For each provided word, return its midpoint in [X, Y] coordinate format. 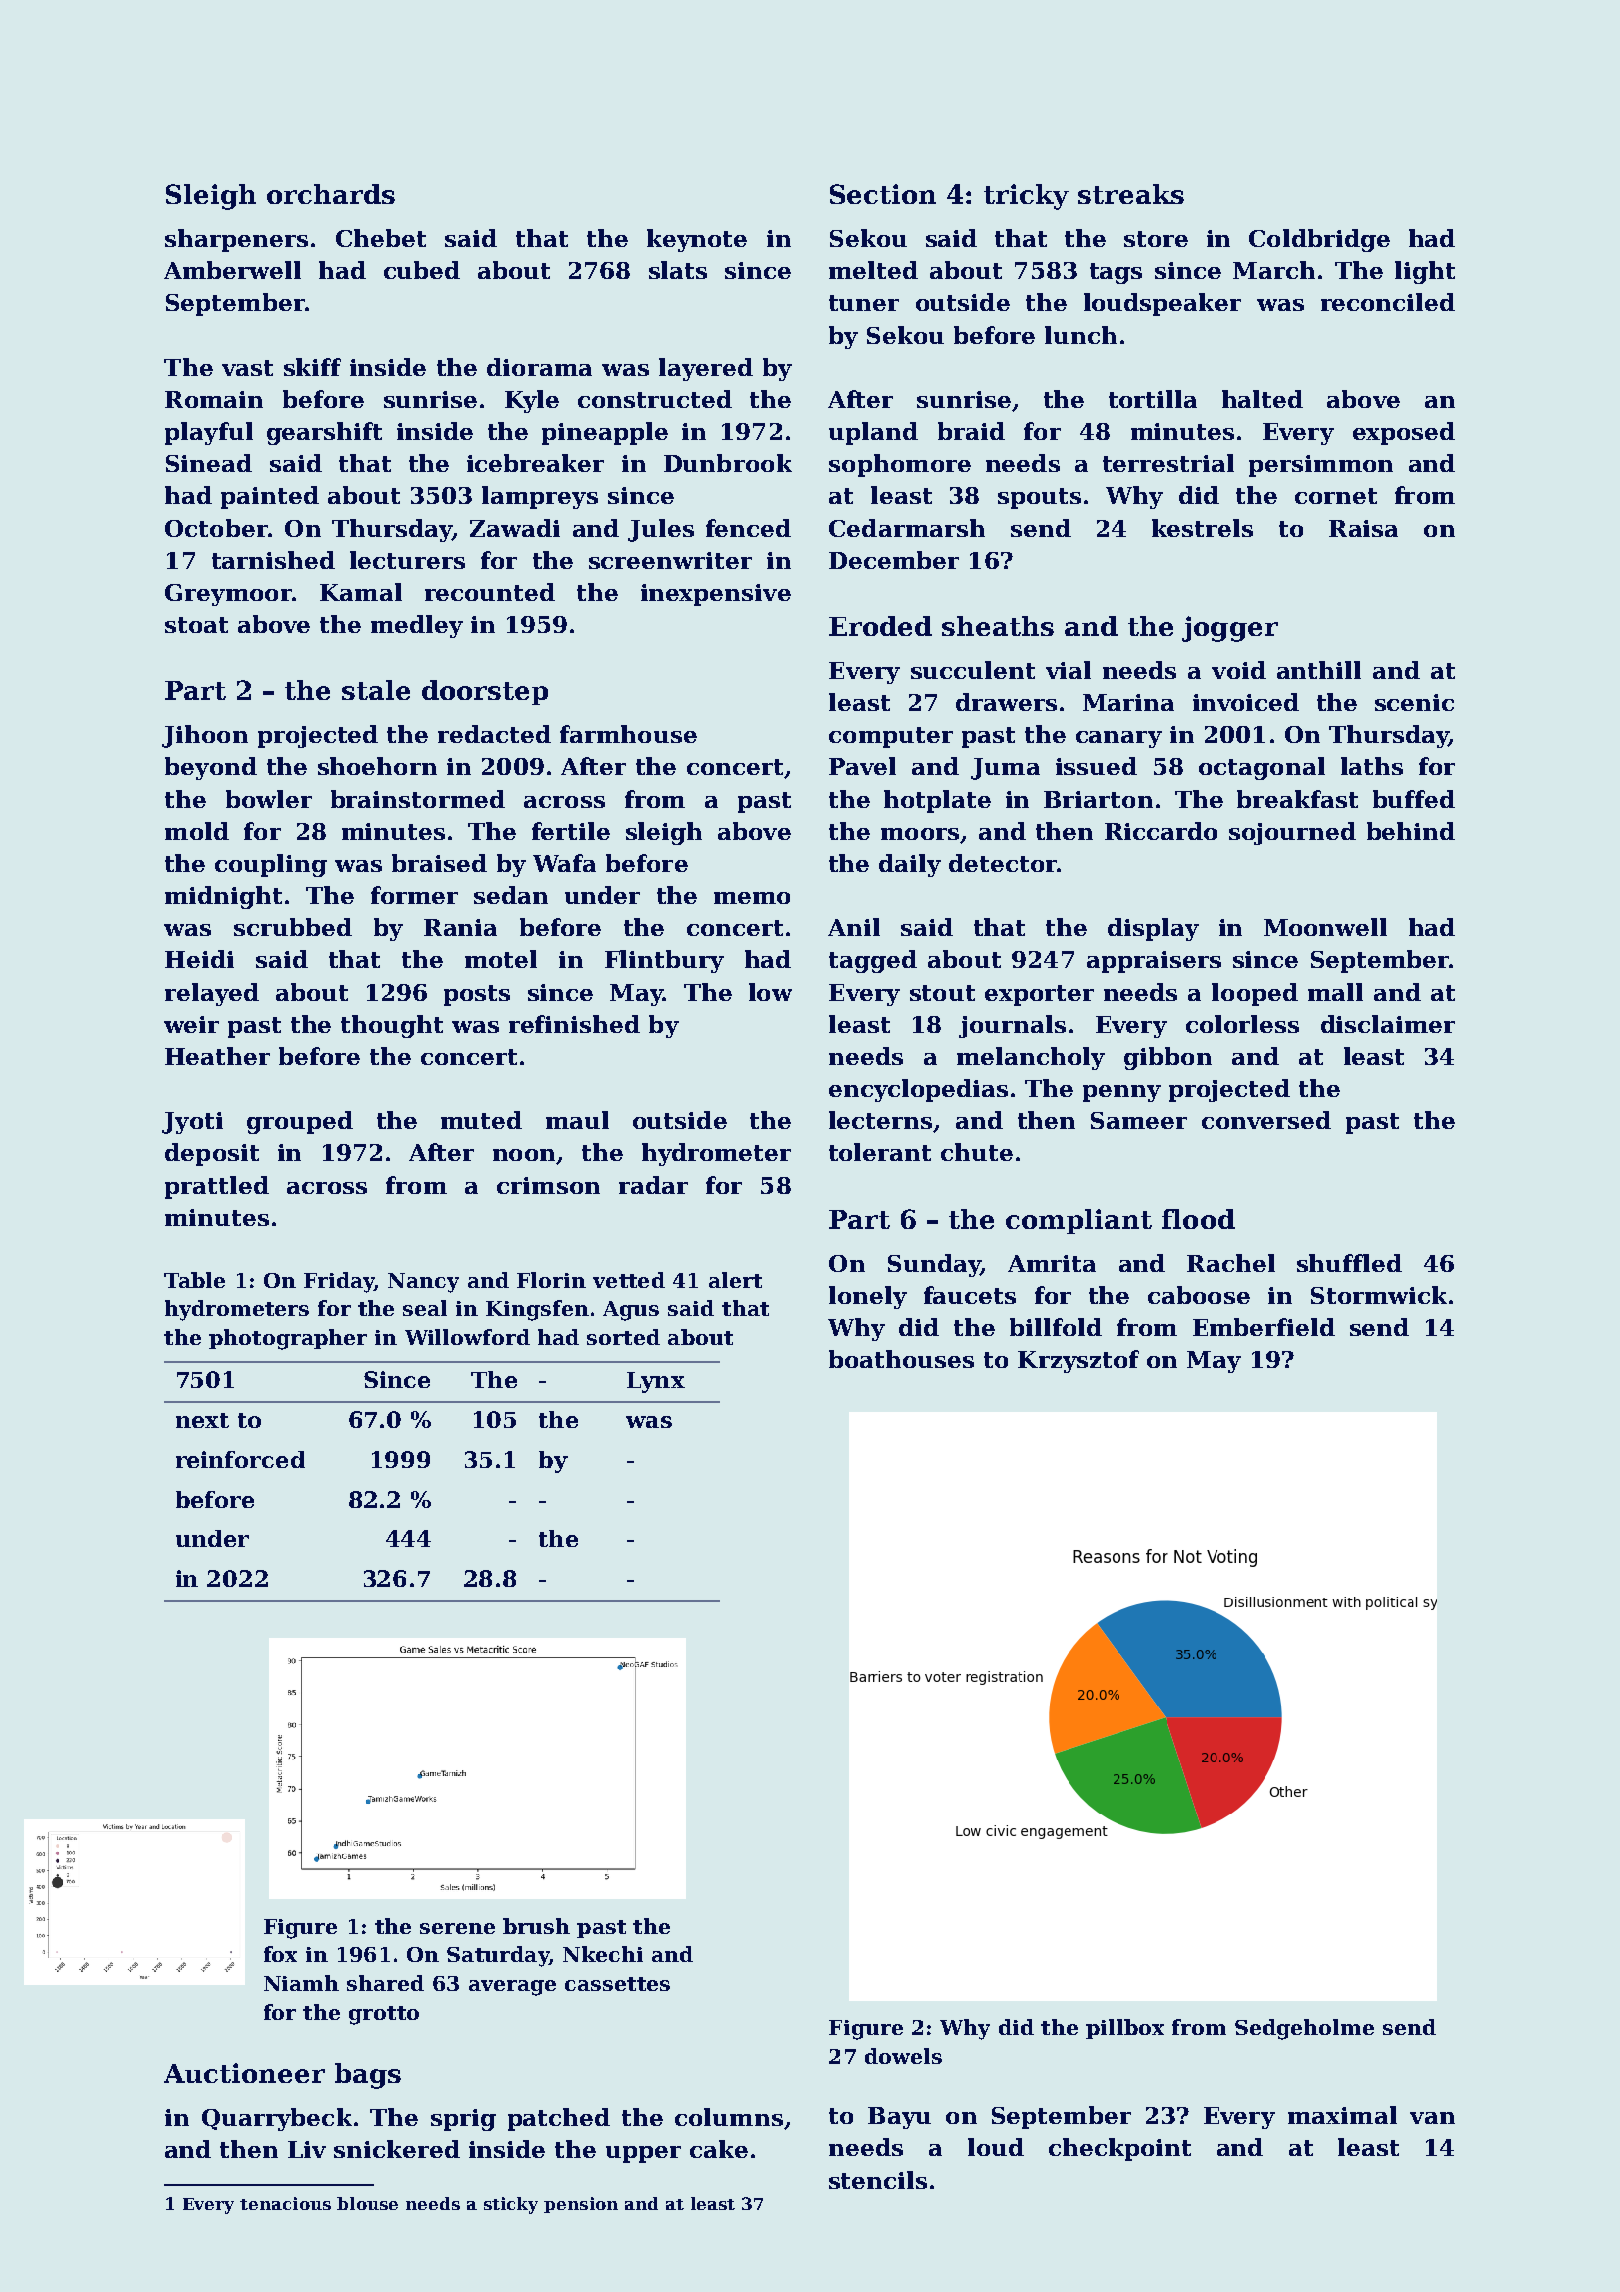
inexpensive [716, 595]
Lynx [656, 1382]
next [202, 1420]
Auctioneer [244, 2073]
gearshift [324, 433]
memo [752, 898]
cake [719, 2149]
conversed [1266, 1120]
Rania [460, 927]
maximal [1342, 2115]
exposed [1404, 433]
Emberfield [1264, 1327]
